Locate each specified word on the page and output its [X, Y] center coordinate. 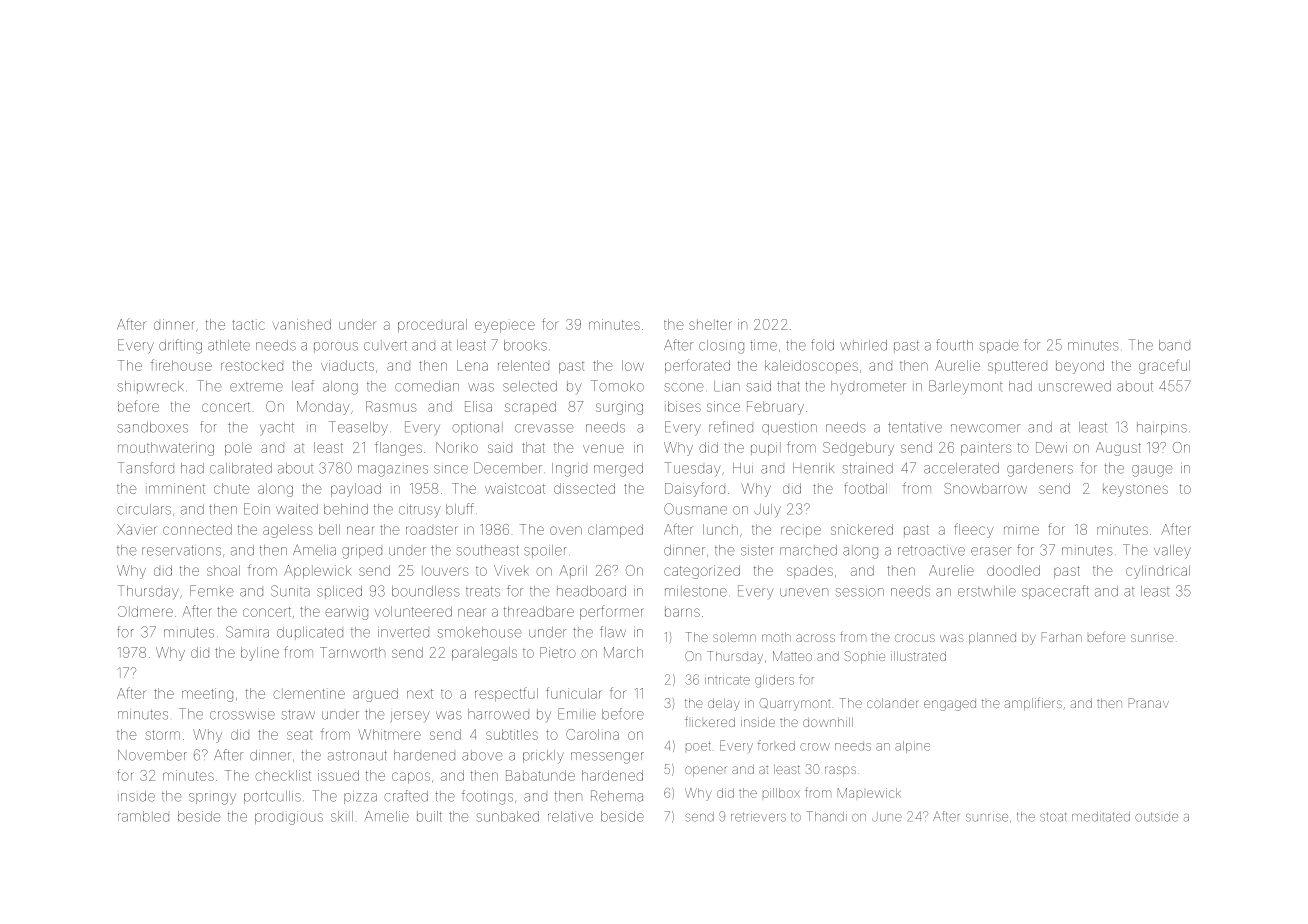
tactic [248, 325]
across [815, 638]
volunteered [413, 611]
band [1174, 345]
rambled [143, 816]
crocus [915, 638]
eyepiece [505, 327]
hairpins [1162, 428]
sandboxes [153, 427]
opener [706, 771]
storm [162, 735]
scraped [530, 407]
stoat [1053, 817]
